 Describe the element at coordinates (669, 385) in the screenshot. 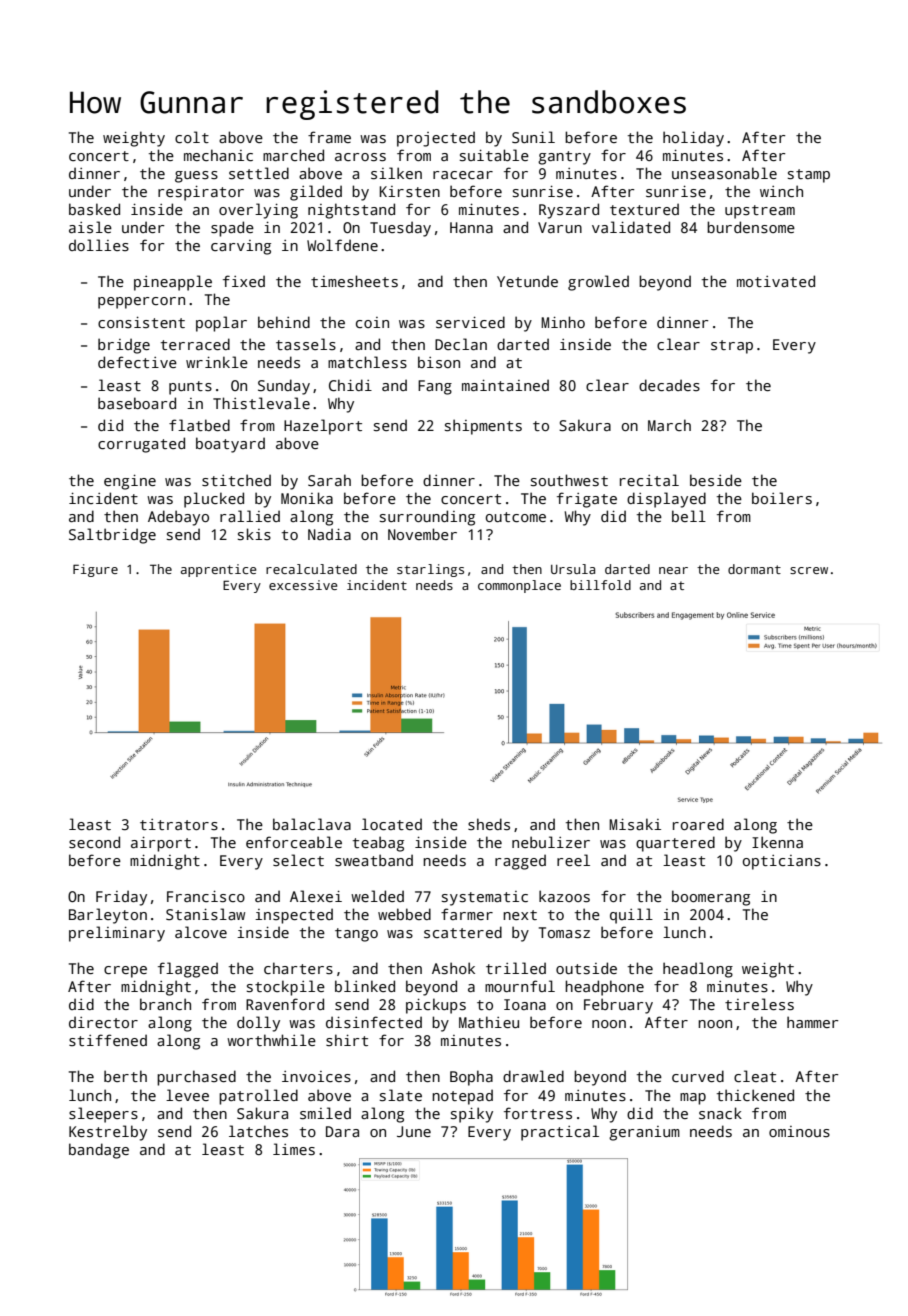

I see `decades` at that location.
